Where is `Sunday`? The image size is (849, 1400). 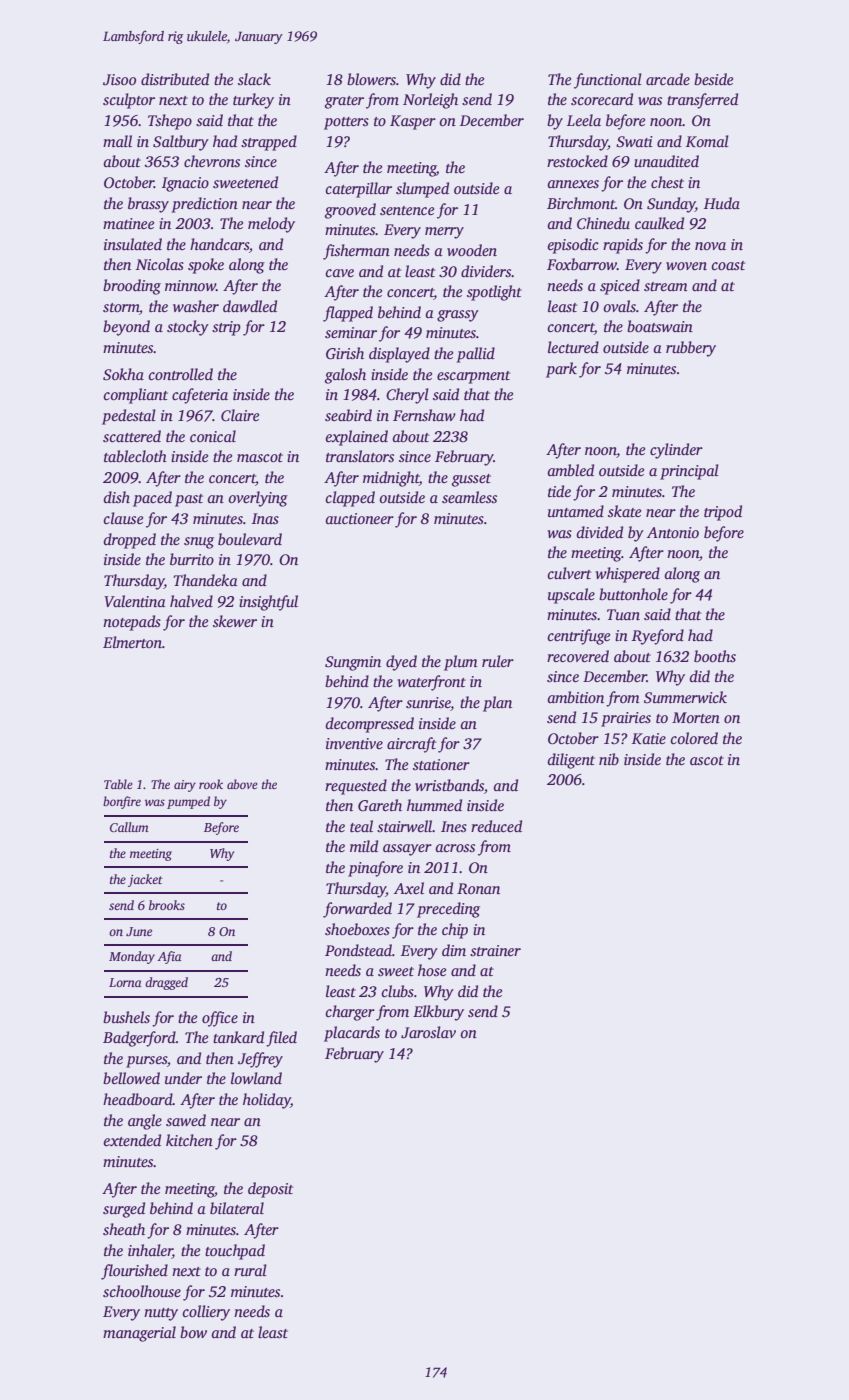 Sunday is located at coordinates (671, 205).
